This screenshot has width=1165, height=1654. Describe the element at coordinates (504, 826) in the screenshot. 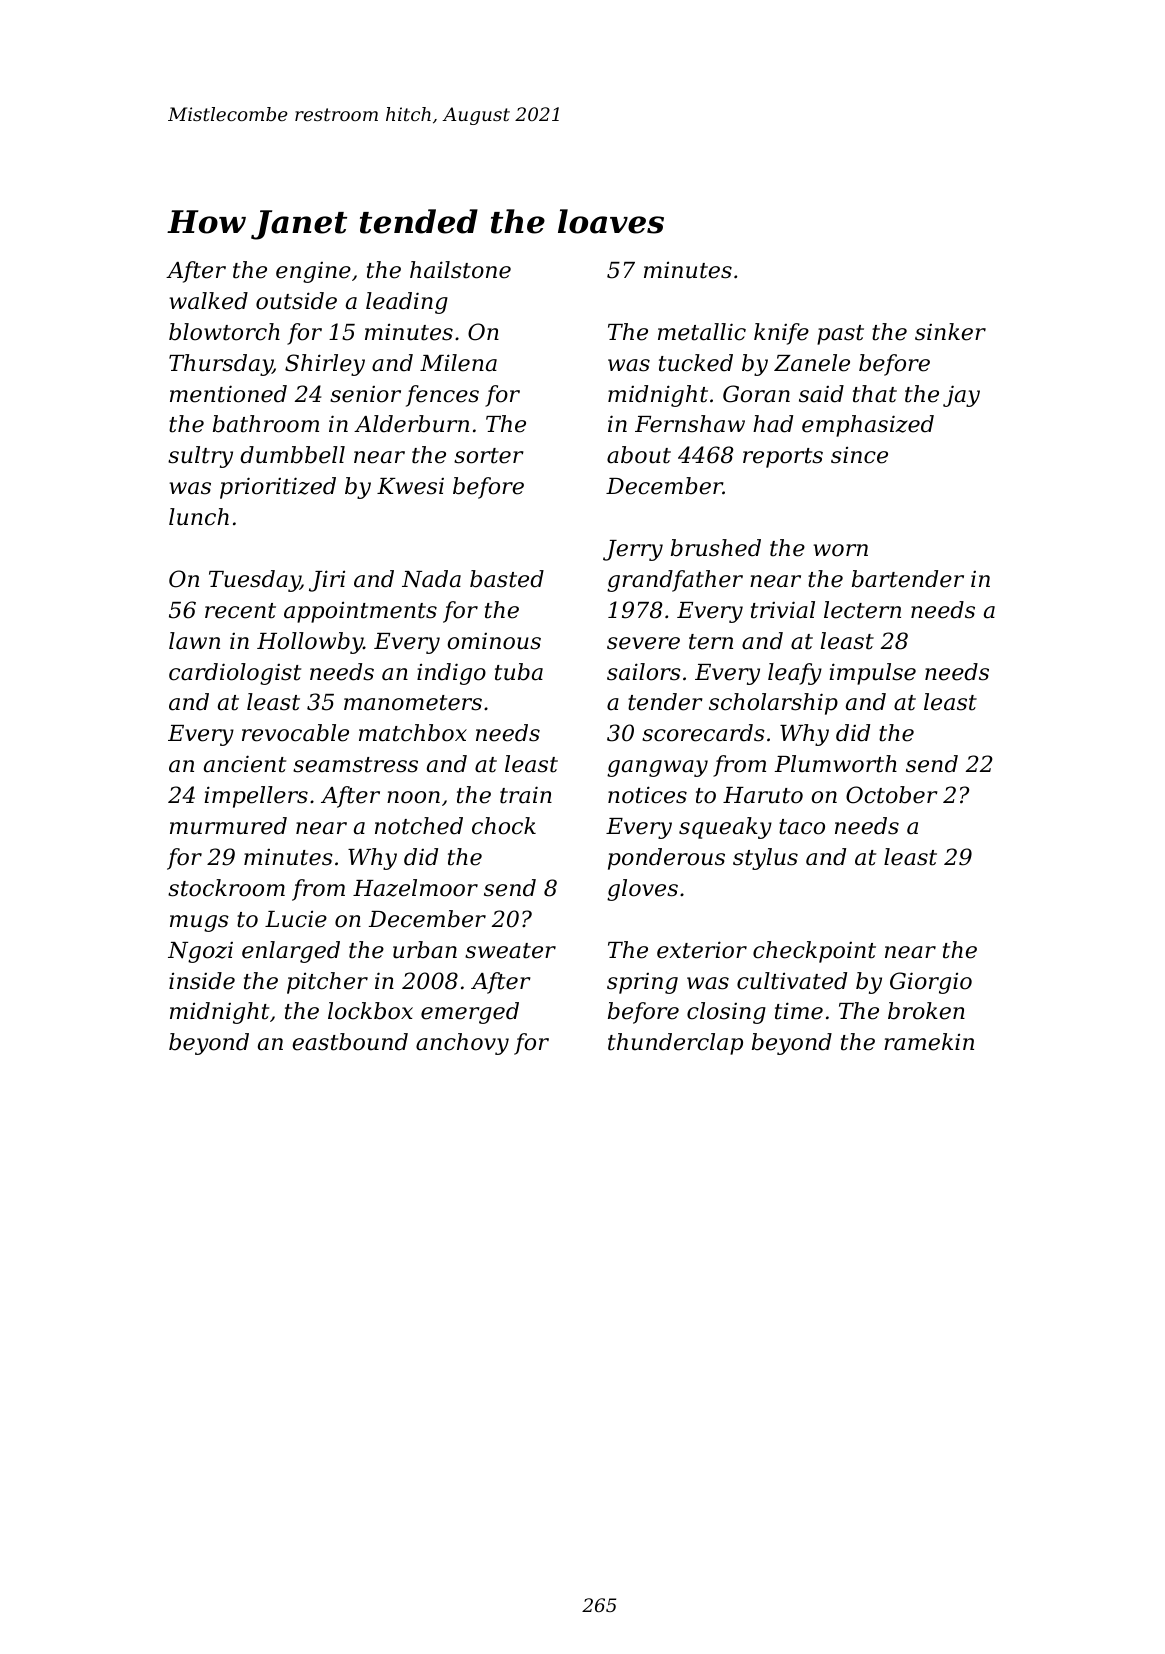

I see `chock` at that location.
